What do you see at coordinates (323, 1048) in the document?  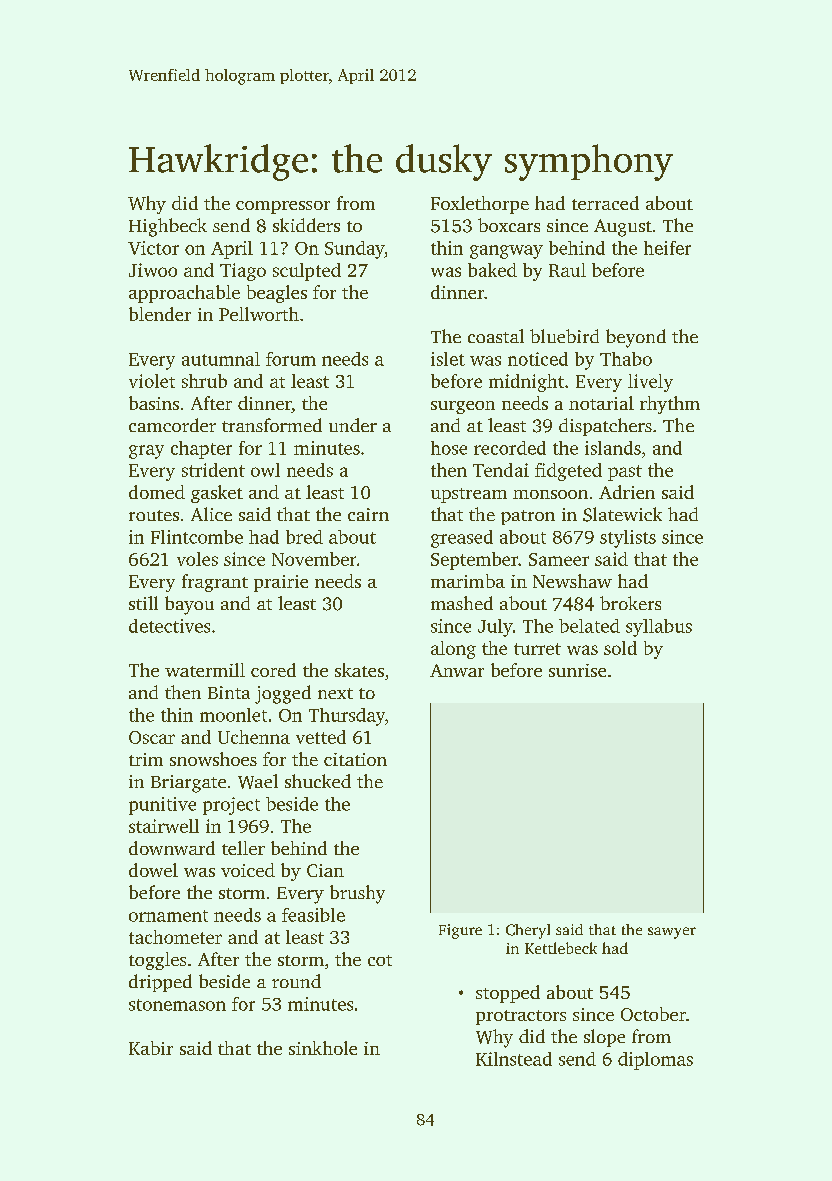 I see `sinkhole` at bounding box center [323, 1048].
